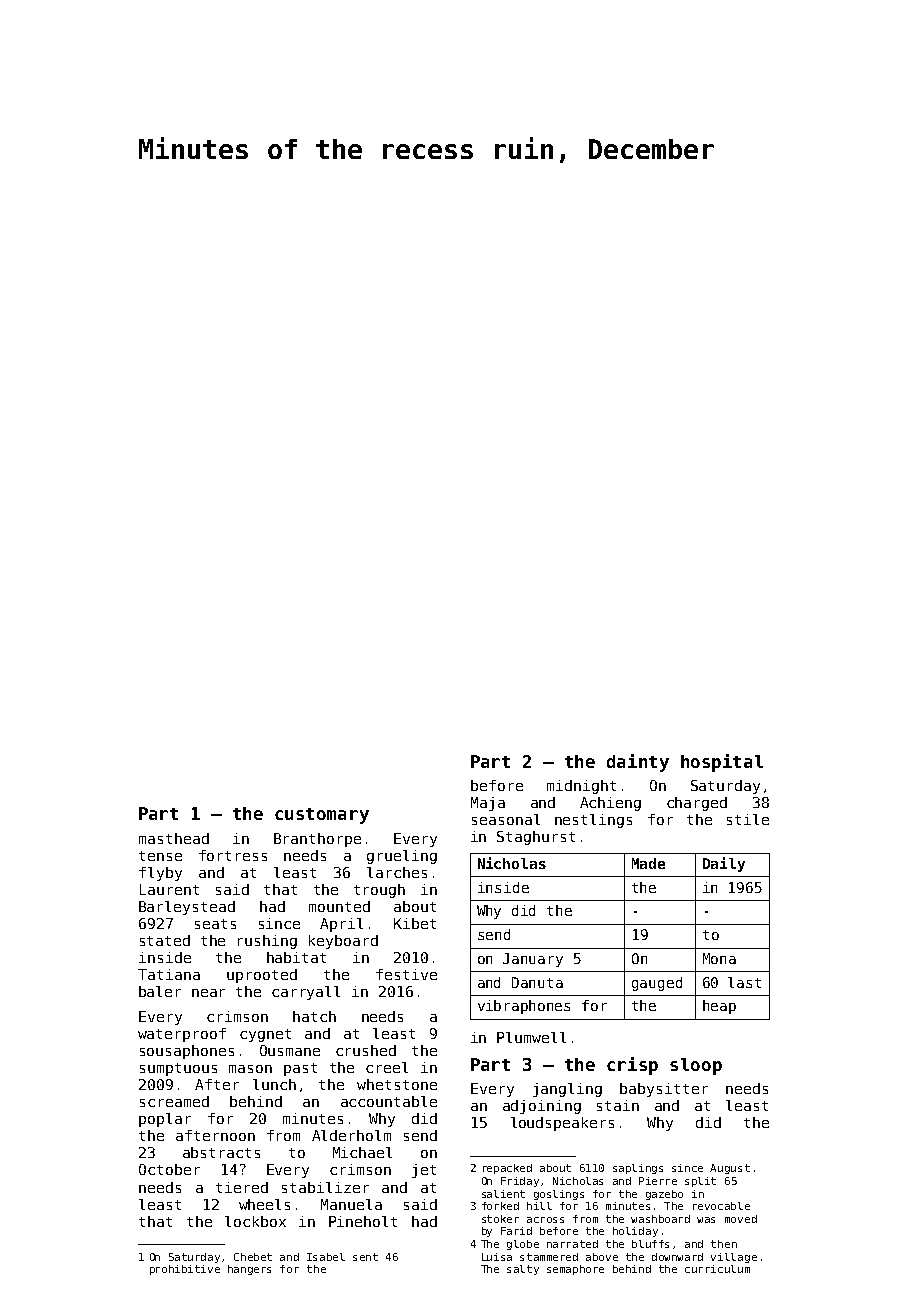 The width and height of the image is (908, 1316). I want to click on hospital, so click(722, 763).
